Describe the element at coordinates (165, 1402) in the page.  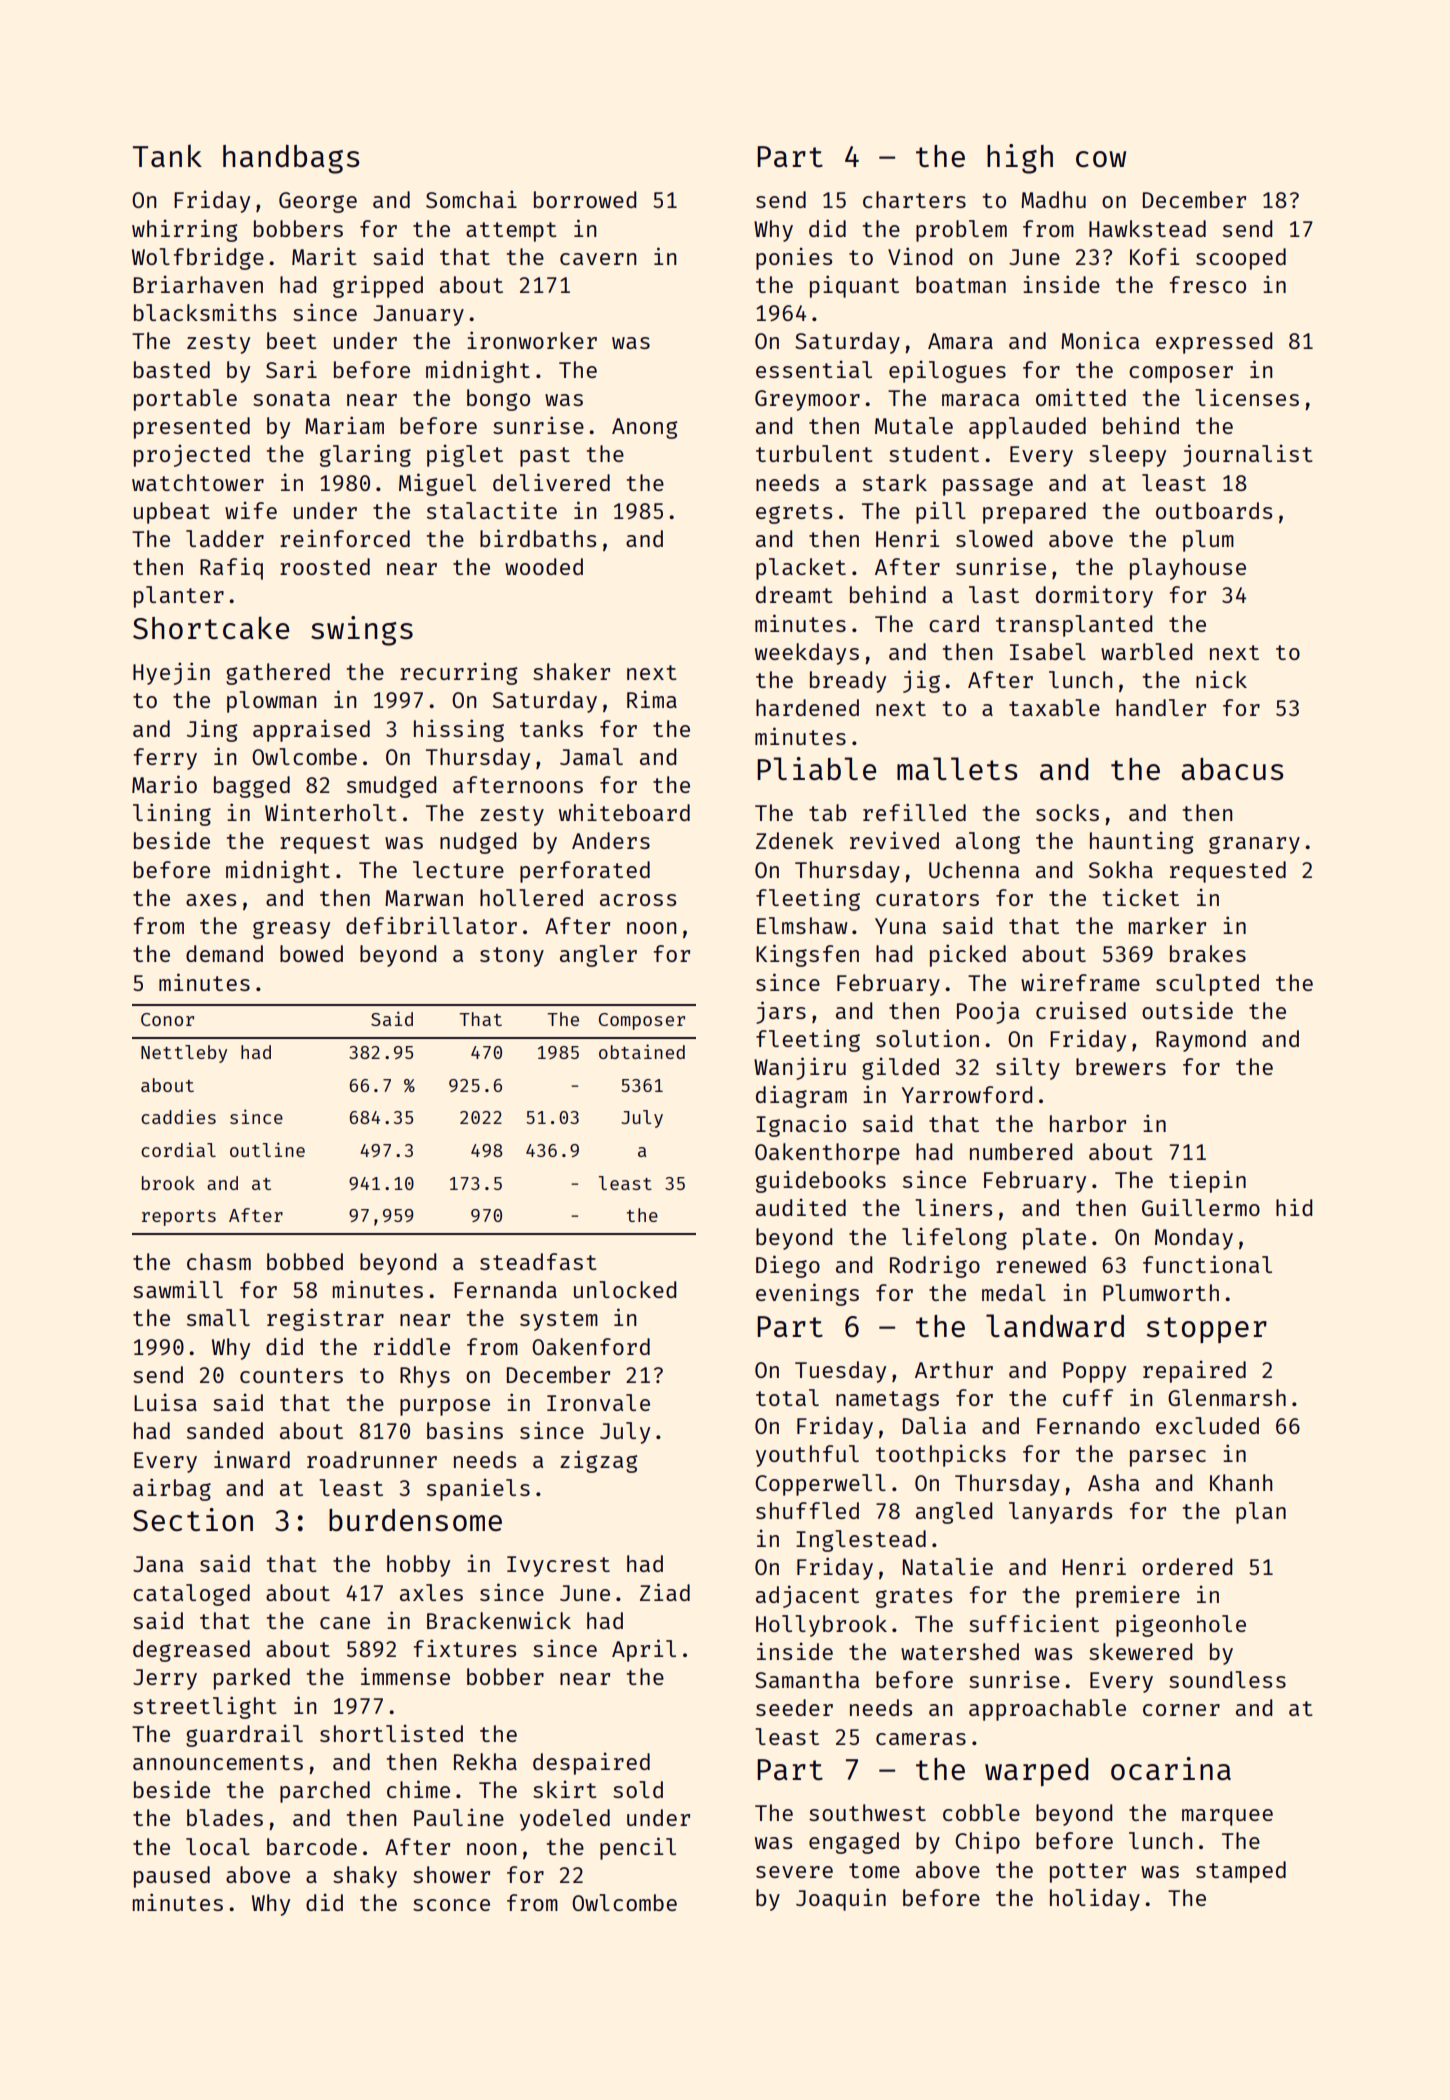
I see `Luisa` at that location.
